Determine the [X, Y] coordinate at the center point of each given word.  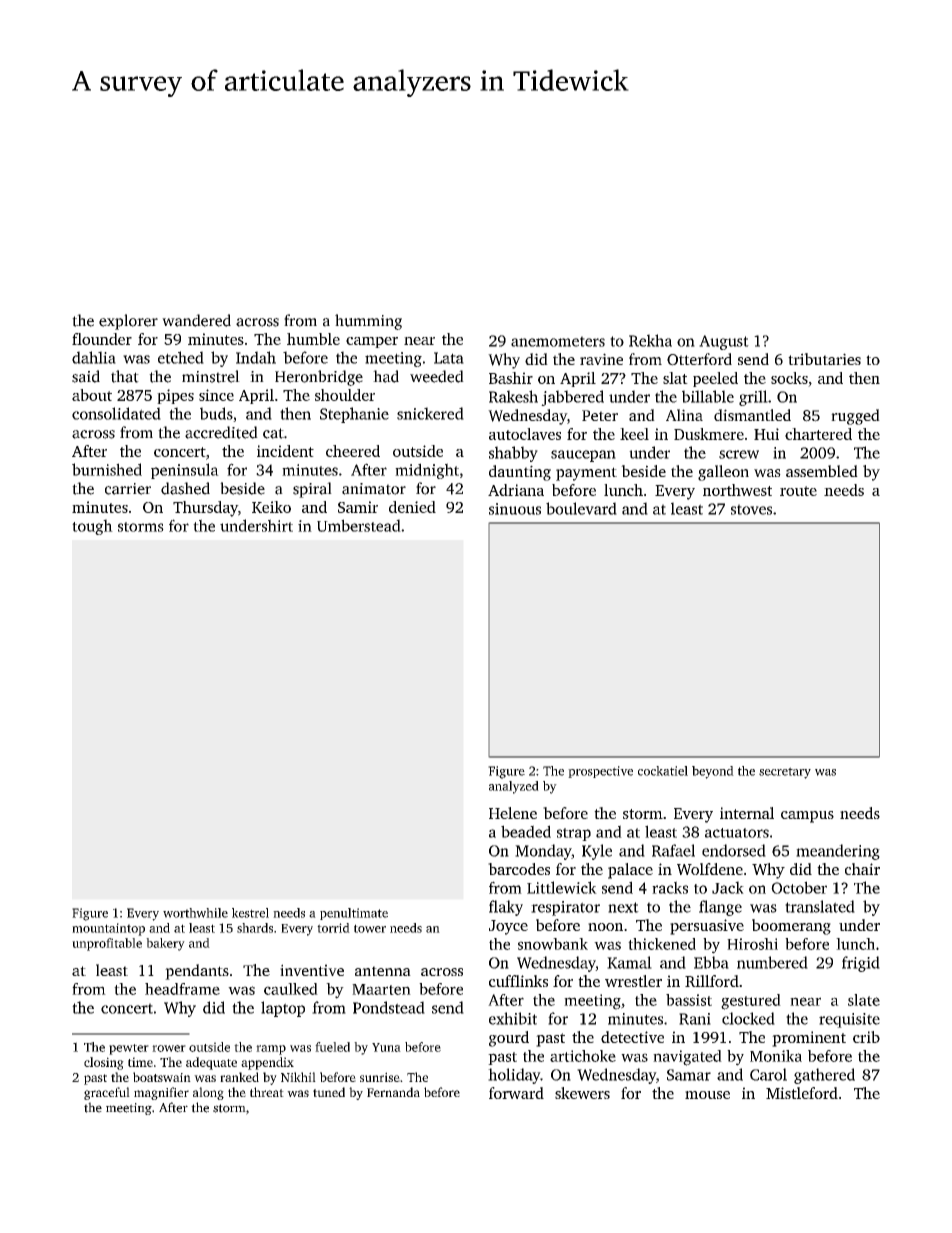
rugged [855, 417]
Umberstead [359, 525]
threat [267, 1092]
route [798, 491]
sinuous [515, 509]
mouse [707, 1095]
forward [516, 1093]
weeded [437, 376]
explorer [128, 322]
